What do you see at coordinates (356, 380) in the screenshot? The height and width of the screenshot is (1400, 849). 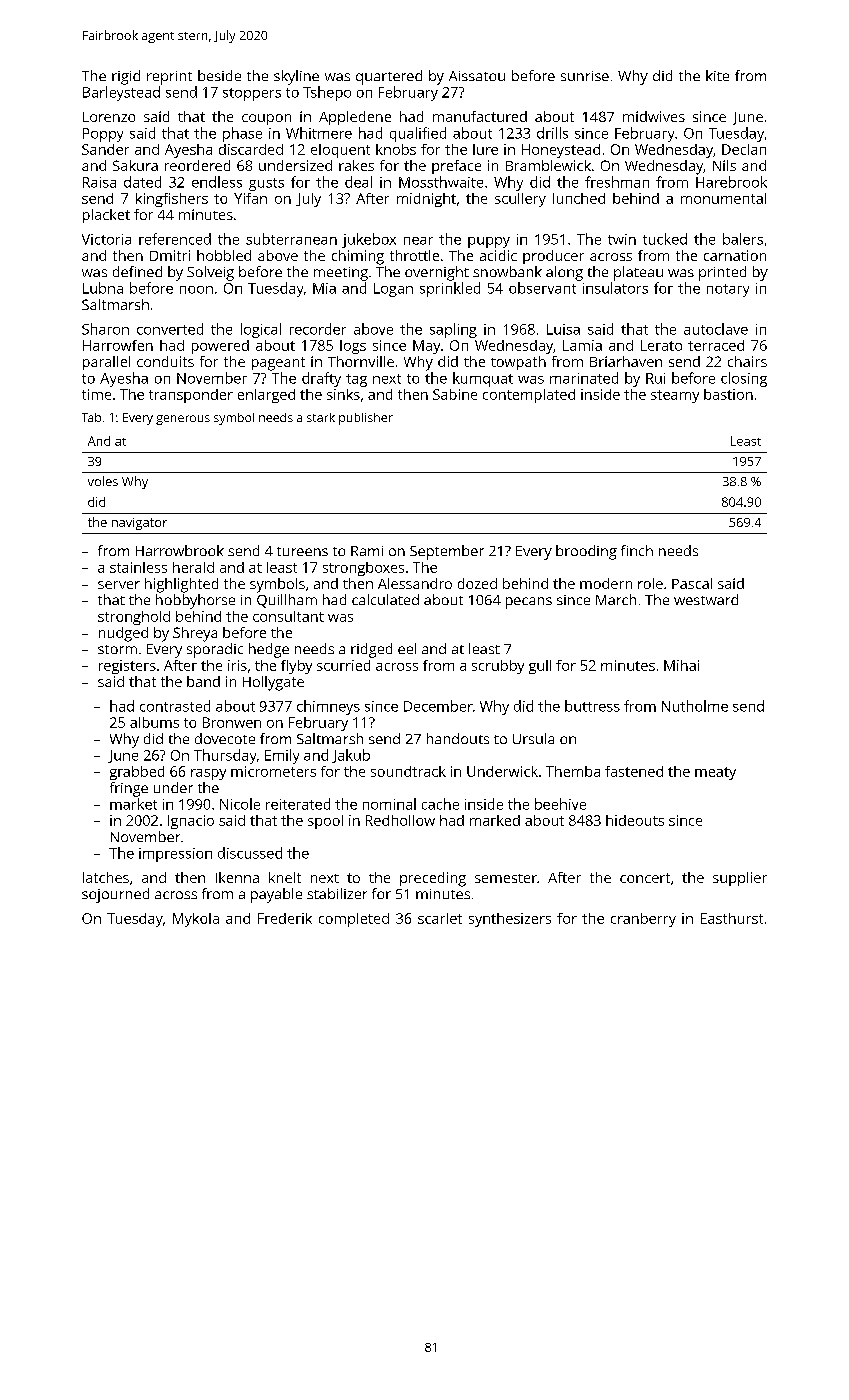 I see `tag` at bounding box center [356, 380].
